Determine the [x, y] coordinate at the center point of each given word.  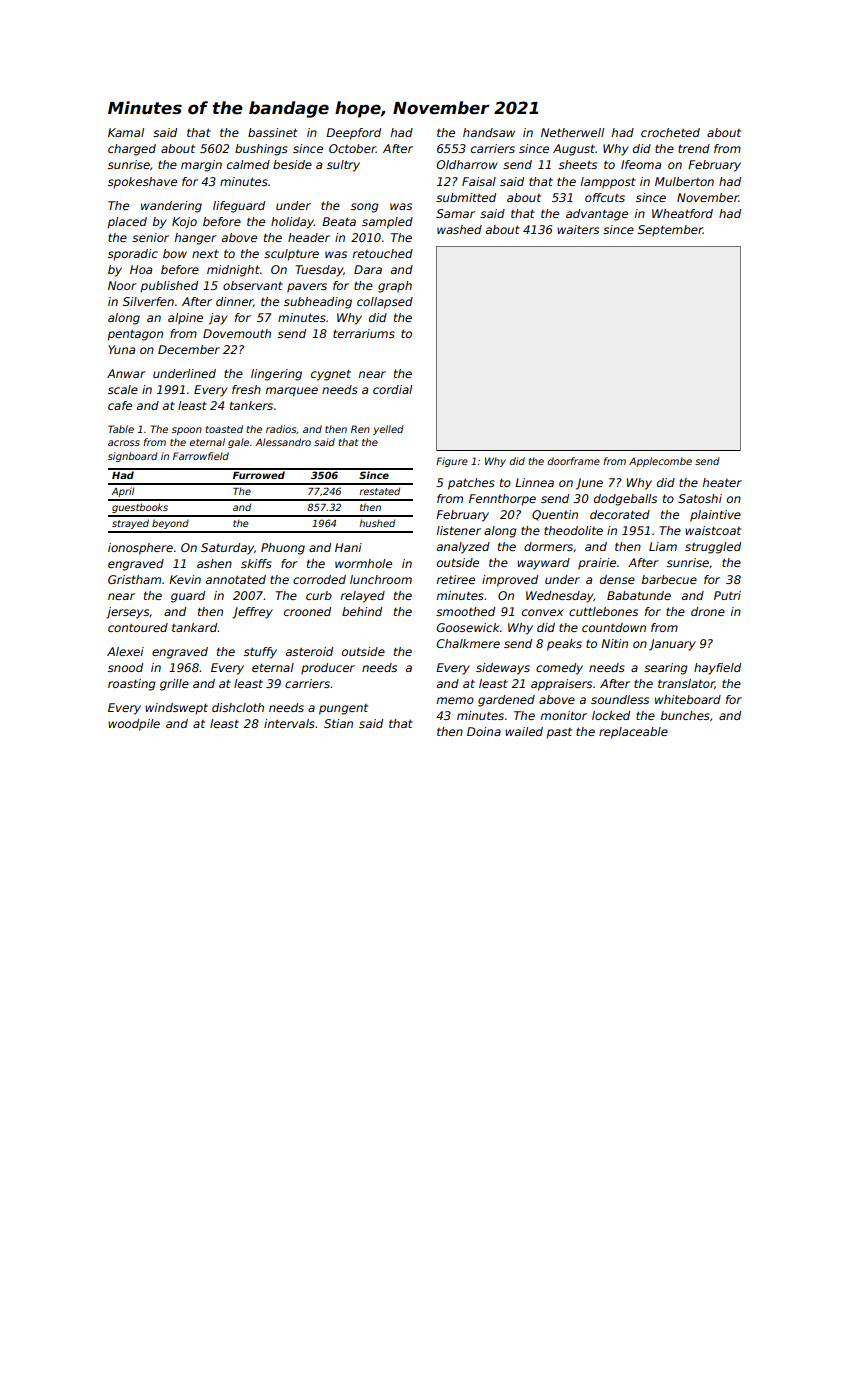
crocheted [670, 132]
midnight [233, 271]
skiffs [256, 563]
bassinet [273, 132]
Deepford [353, 134]
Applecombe [660, 462]
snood [125, 667]
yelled [388, 430]
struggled [713, 548]
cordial [392, 389]
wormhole [363, 563]
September [670, 231]
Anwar [126, 373]
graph [395, 287]
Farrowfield [201, 456]
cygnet [331, 375]
